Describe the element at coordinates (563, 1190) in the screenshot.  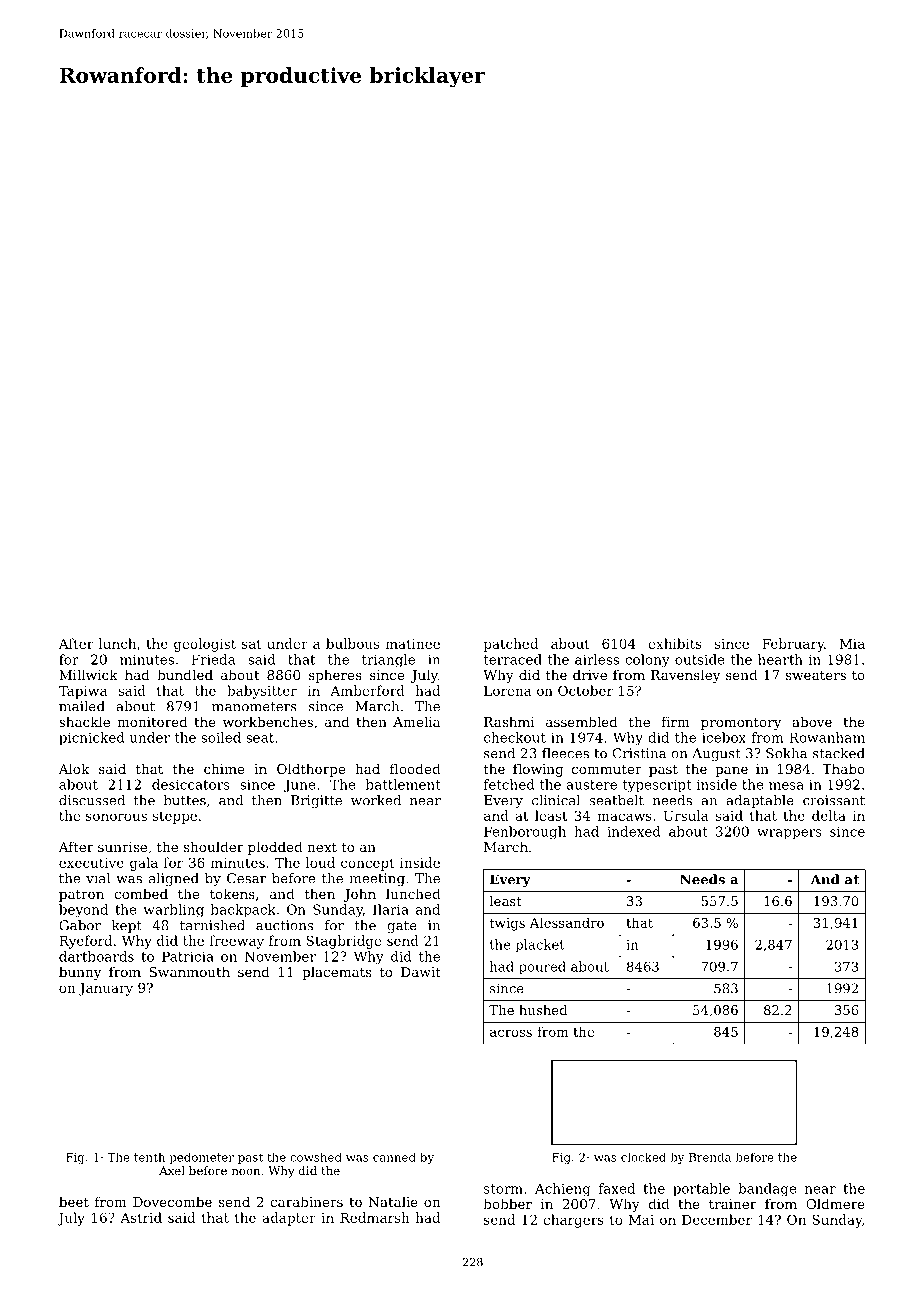
I see `Achieng` at that location.
